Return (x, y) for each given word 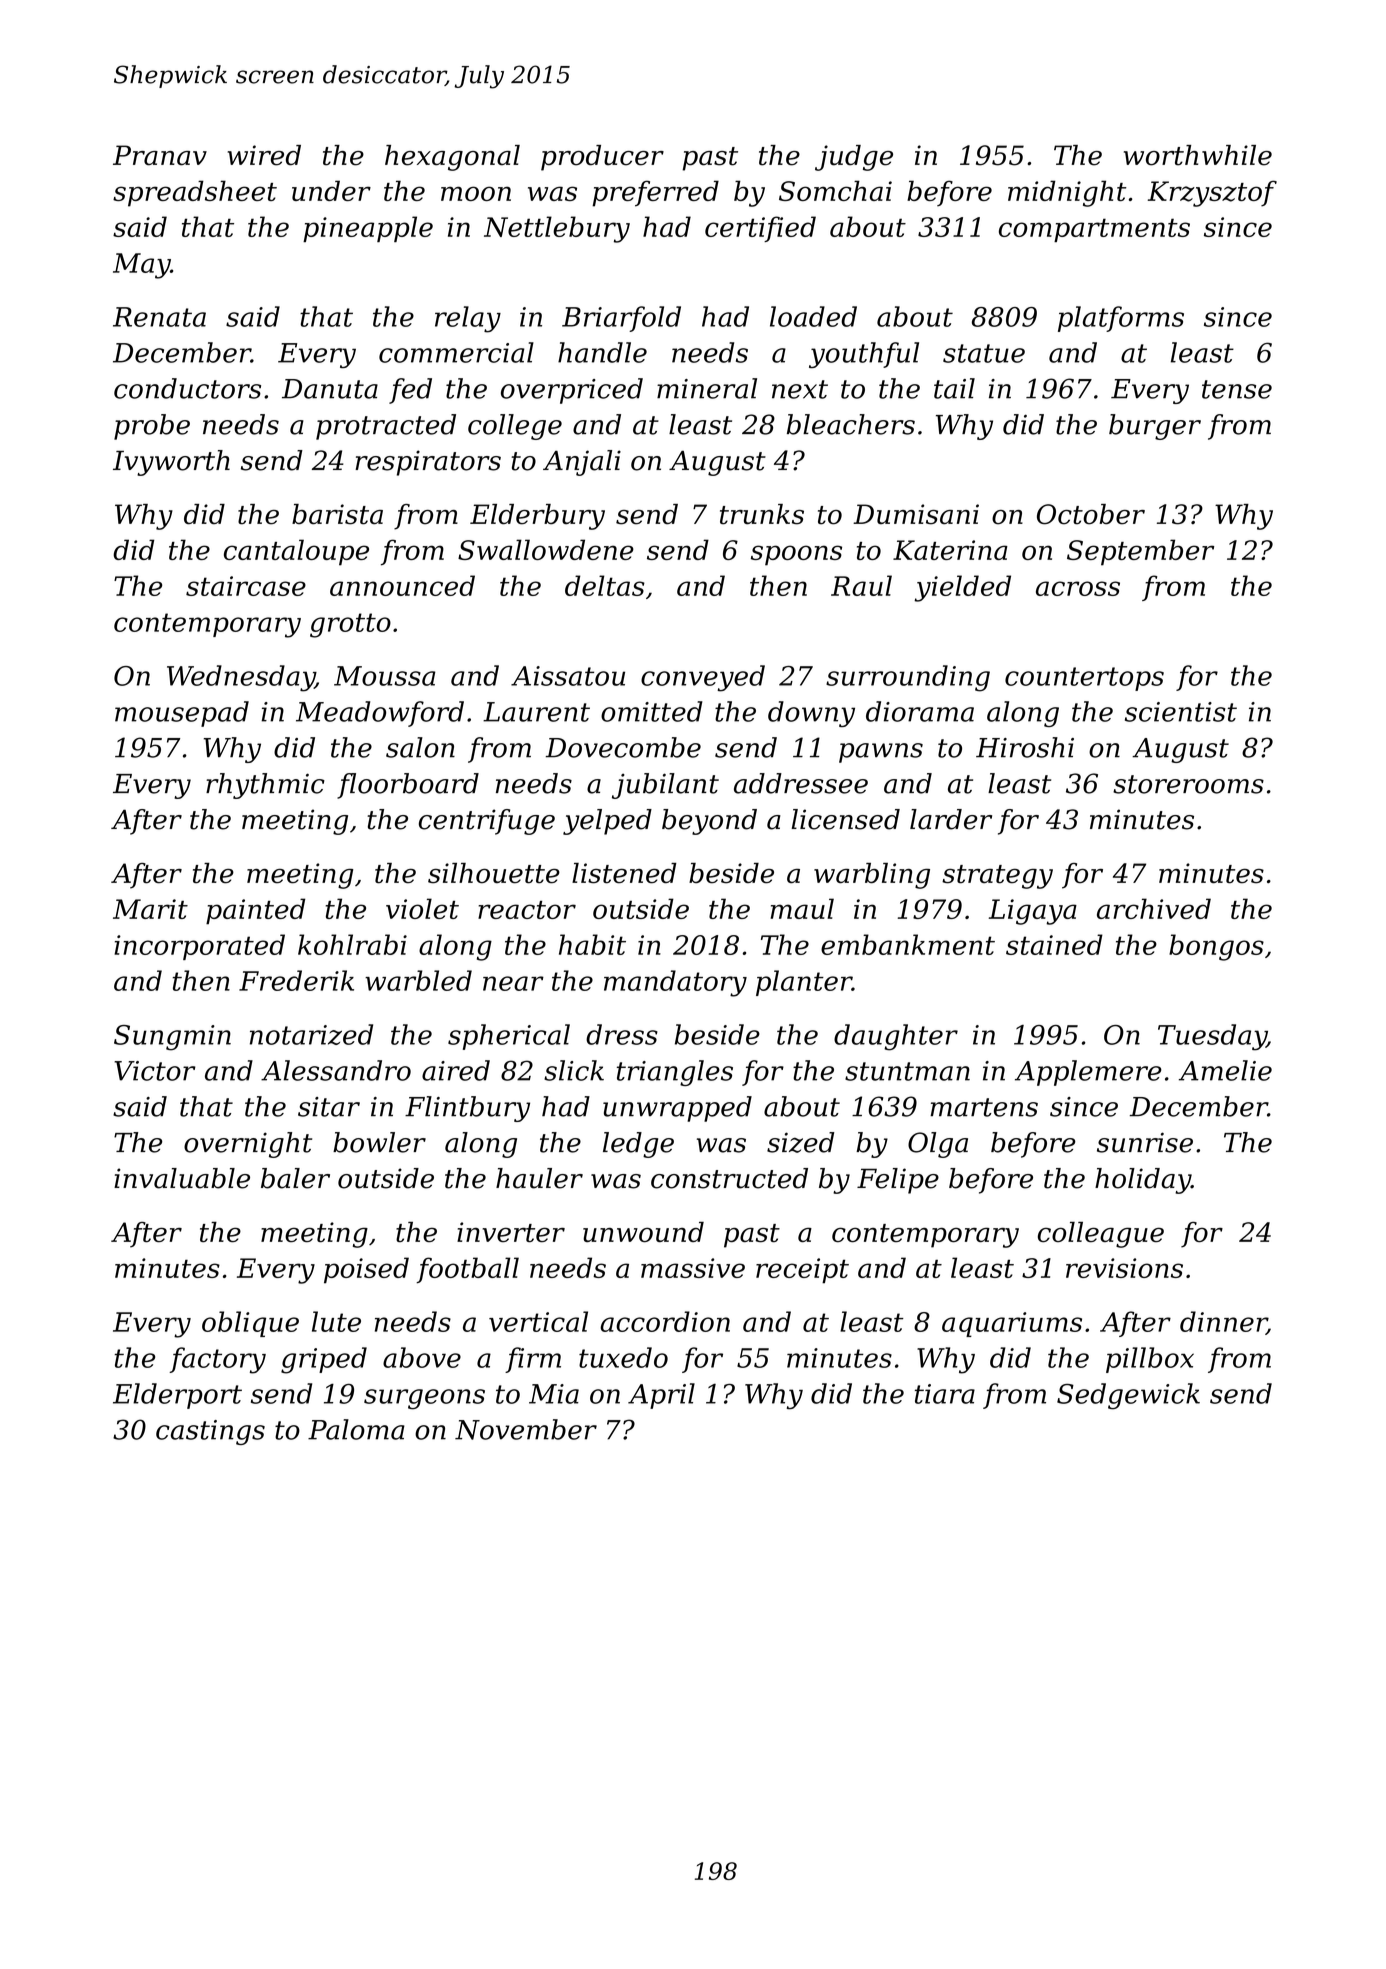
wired (264, 155)
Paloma (356, 1429)
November (526, 1429)
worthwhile (1198, 155)
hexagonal (452, 158)
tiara (945, 1394)
